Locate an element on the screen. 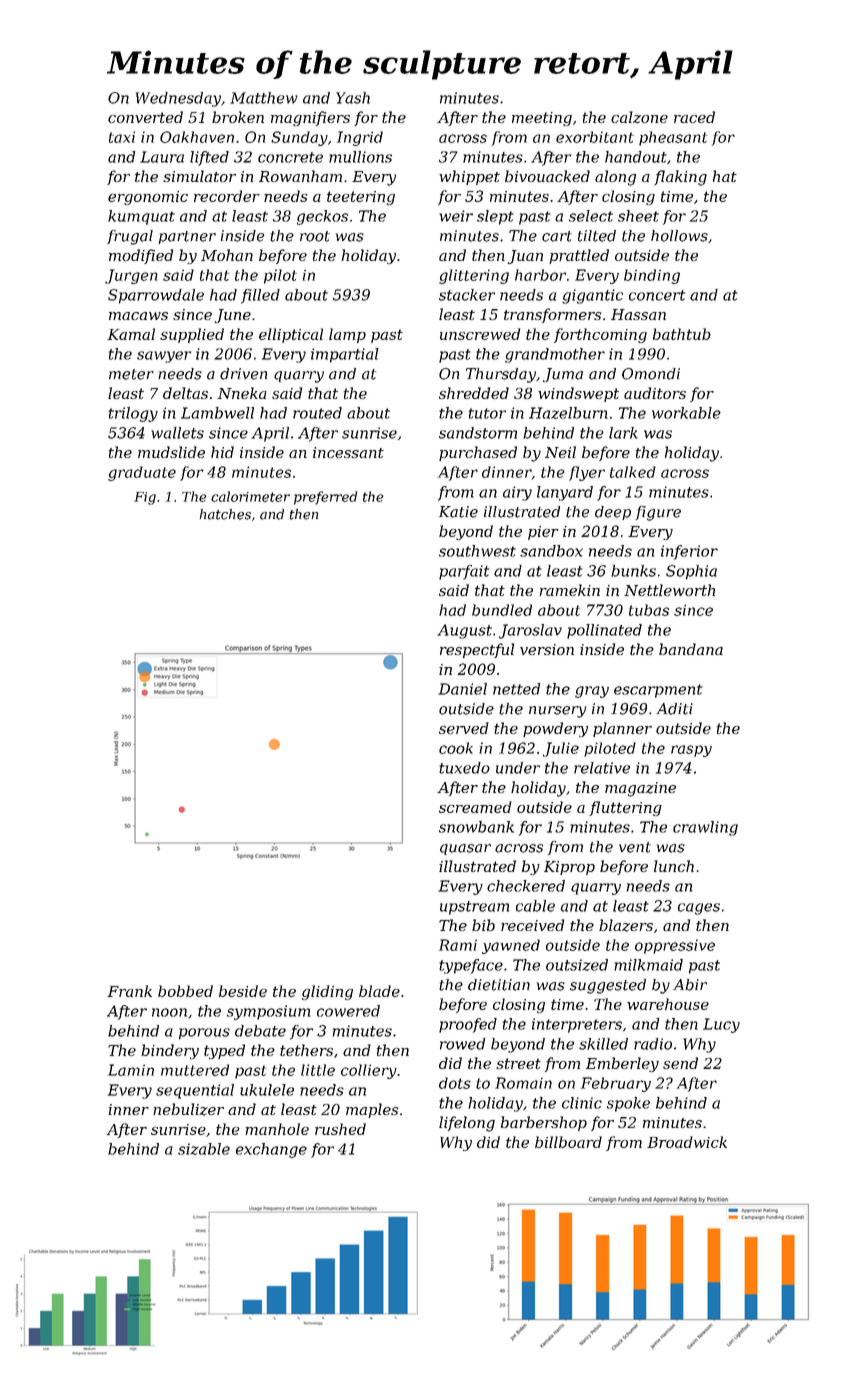 This screenshot has height=1400, width=849. filled is located at coordinates (260, 296).
